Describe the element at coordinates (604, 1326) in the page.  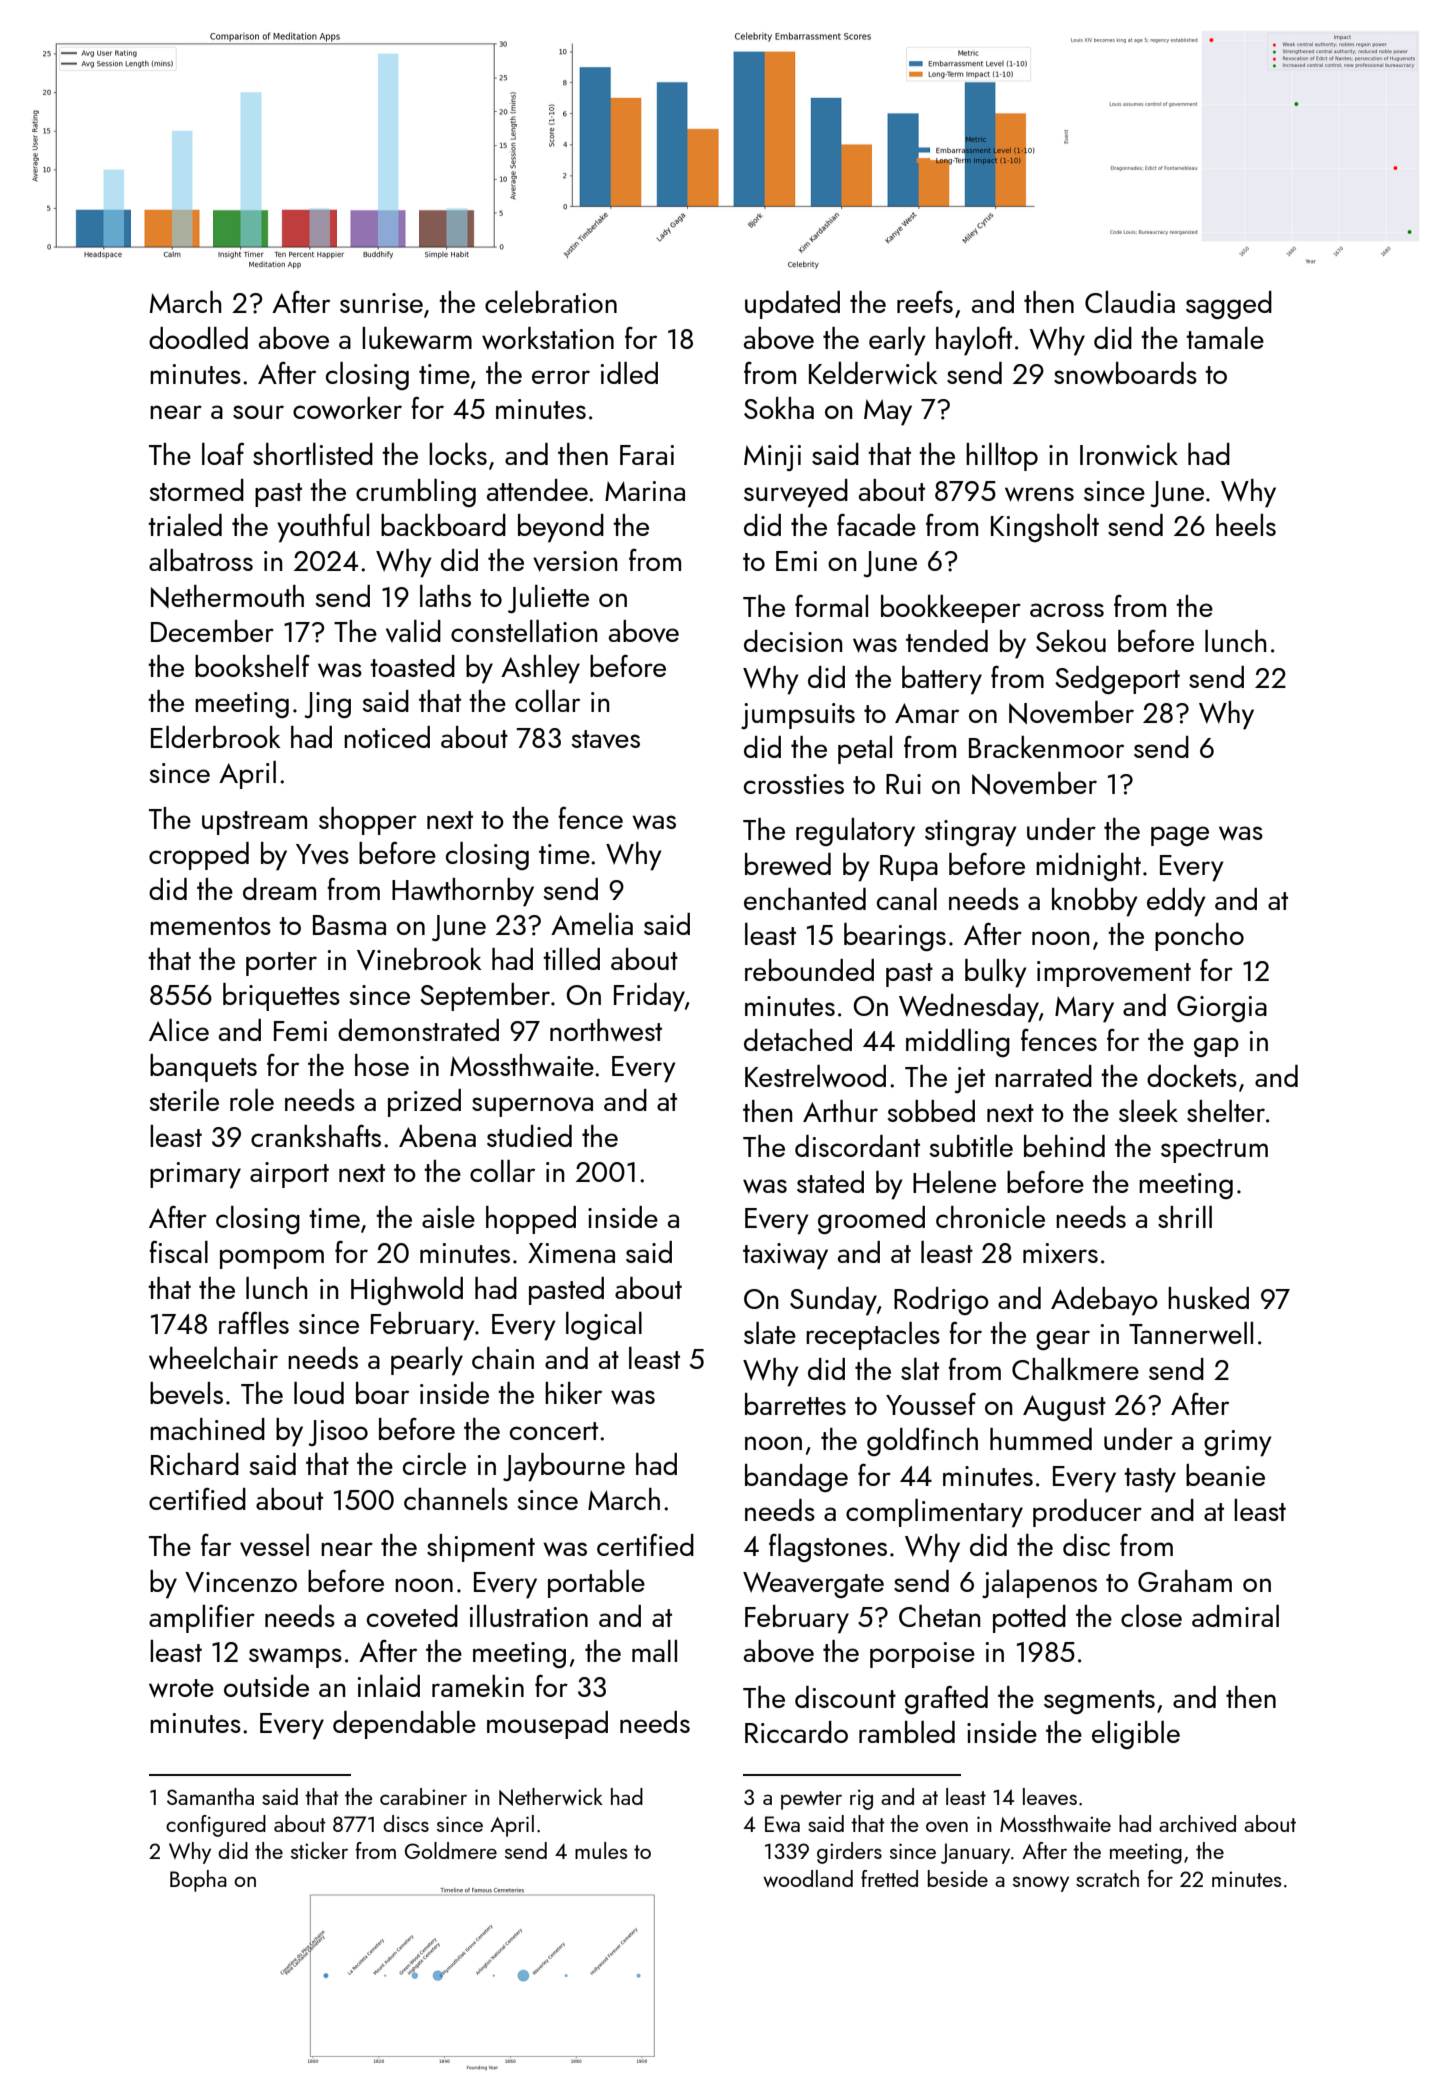
I see `logical` at that location.
